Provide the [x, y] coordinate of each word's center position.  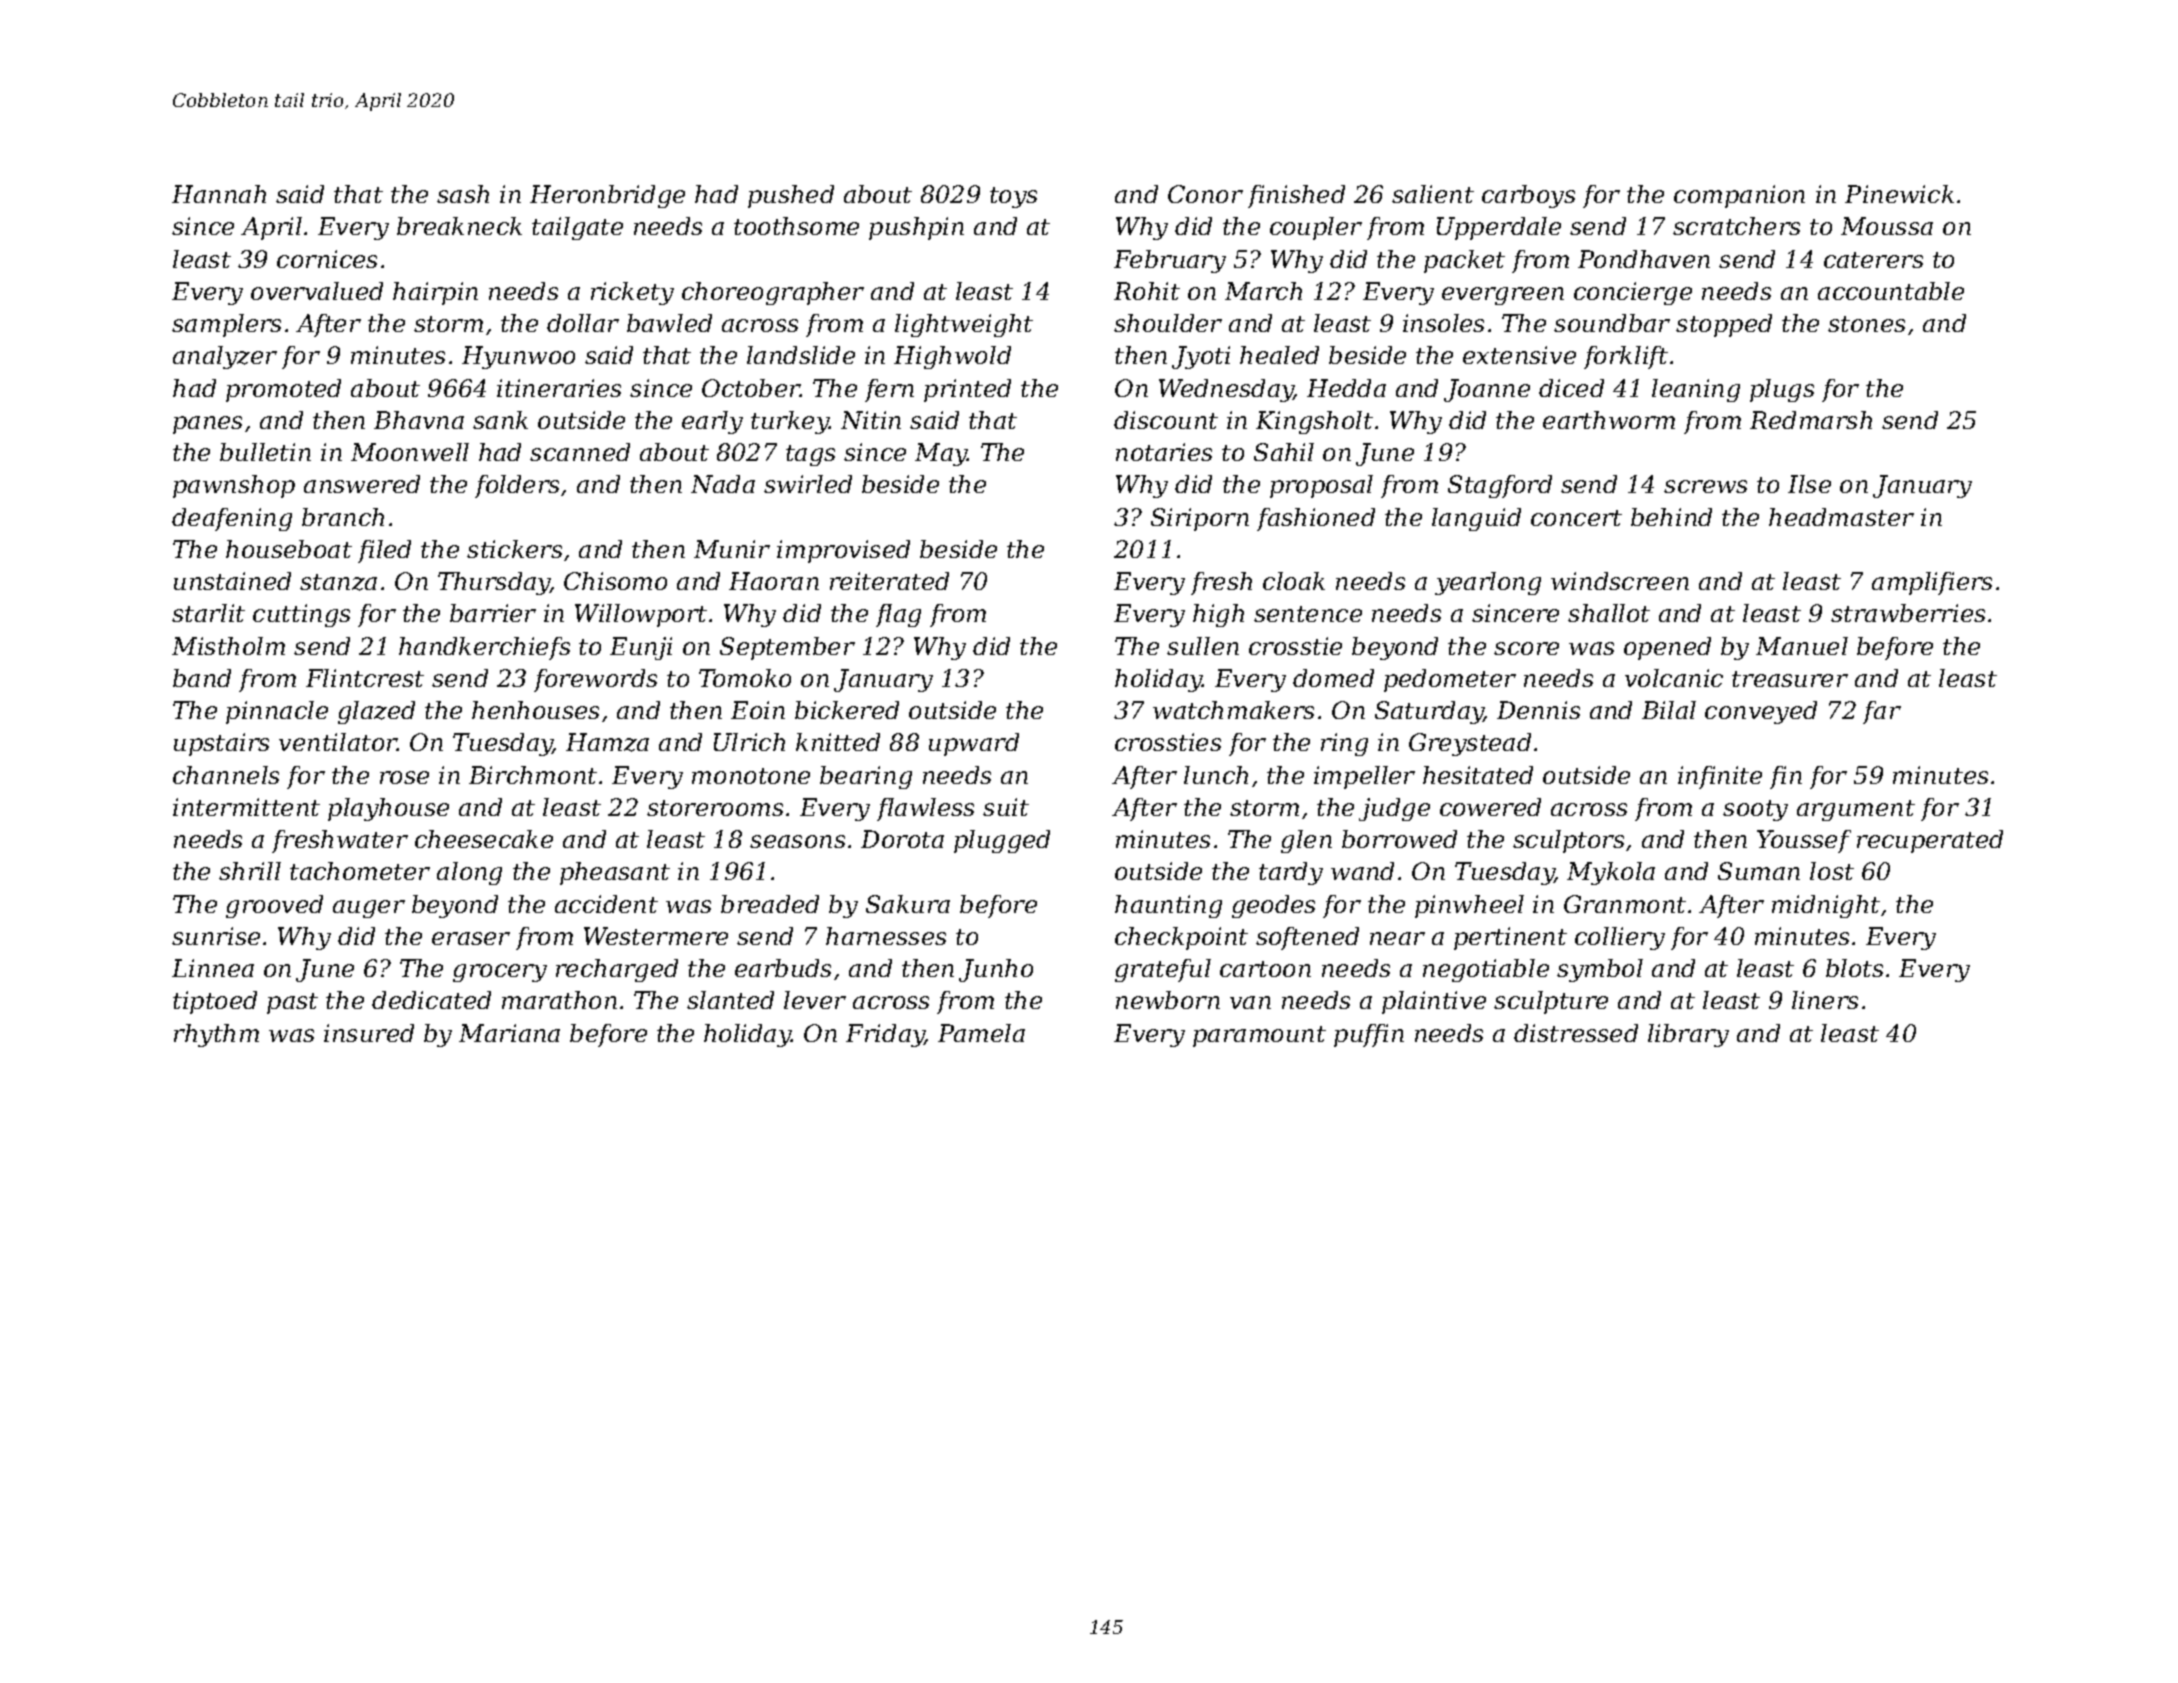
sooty [1755, 810]
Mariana [509, 1033]
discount [1166, 420]
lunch [1216, 775]
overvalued [317, 291]
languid [1476, 519]
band [202, 678]
